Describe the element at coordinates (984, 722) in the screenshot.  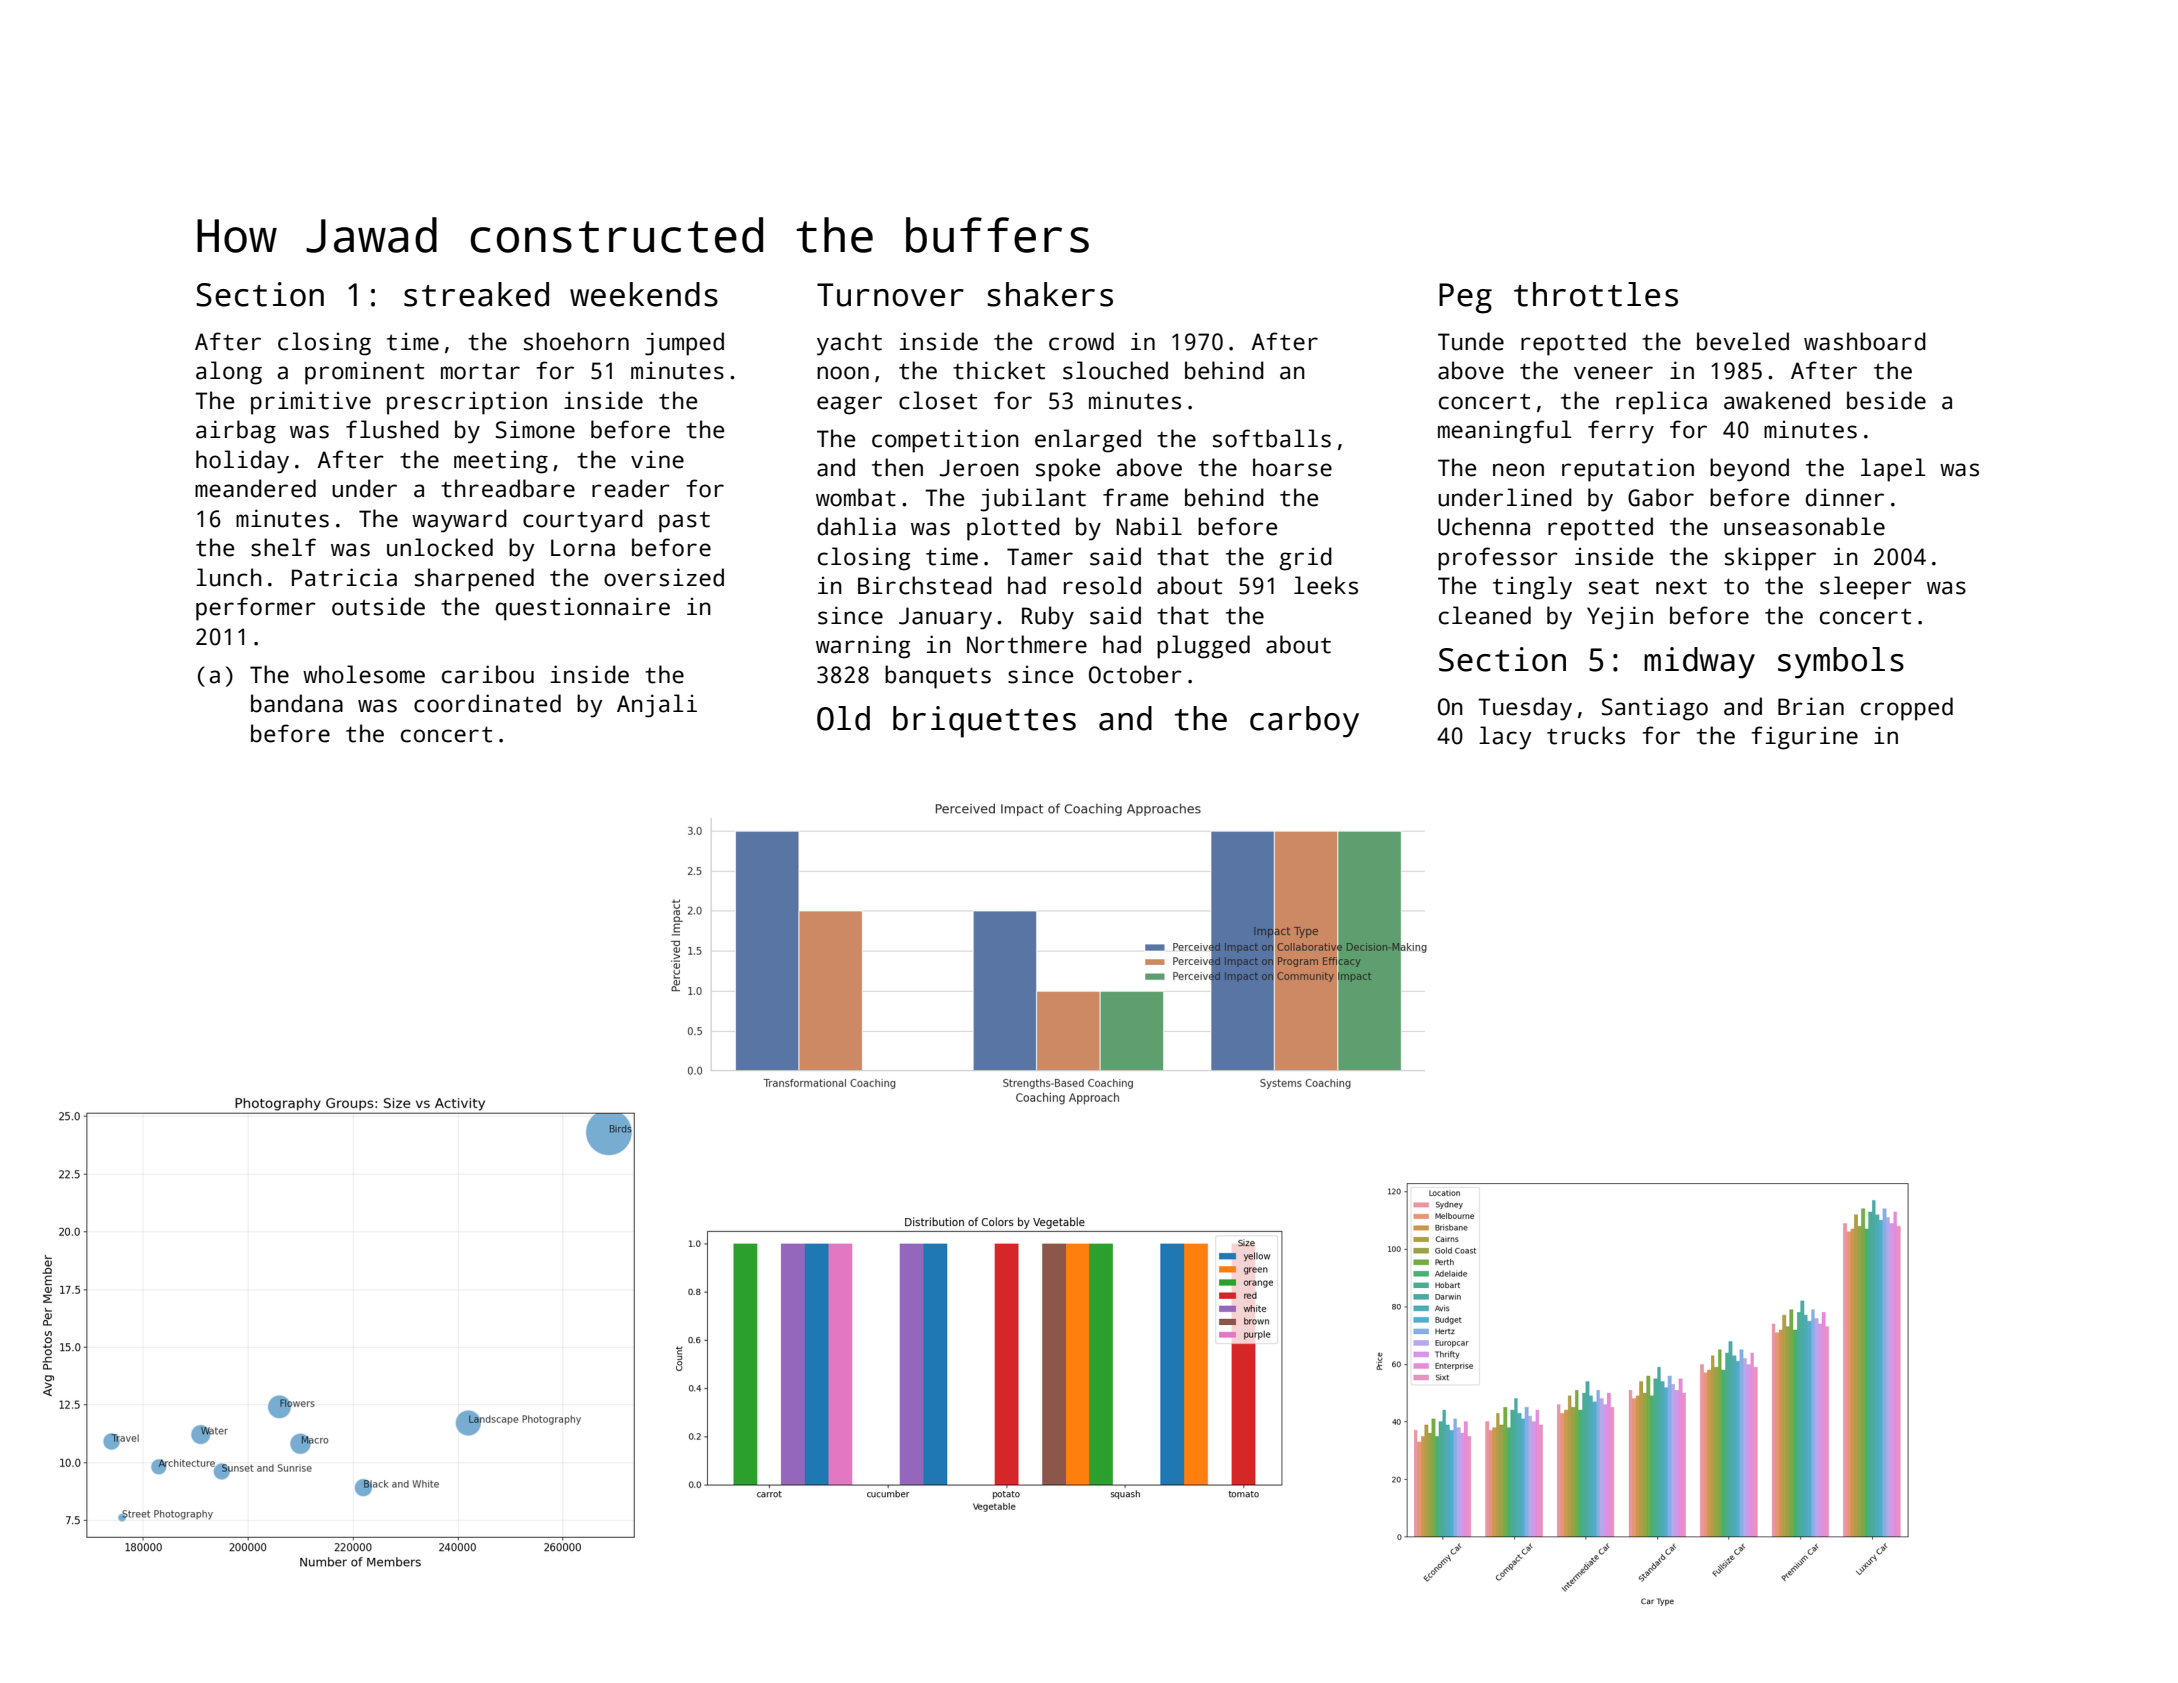
I see `briquettes` at that location.
